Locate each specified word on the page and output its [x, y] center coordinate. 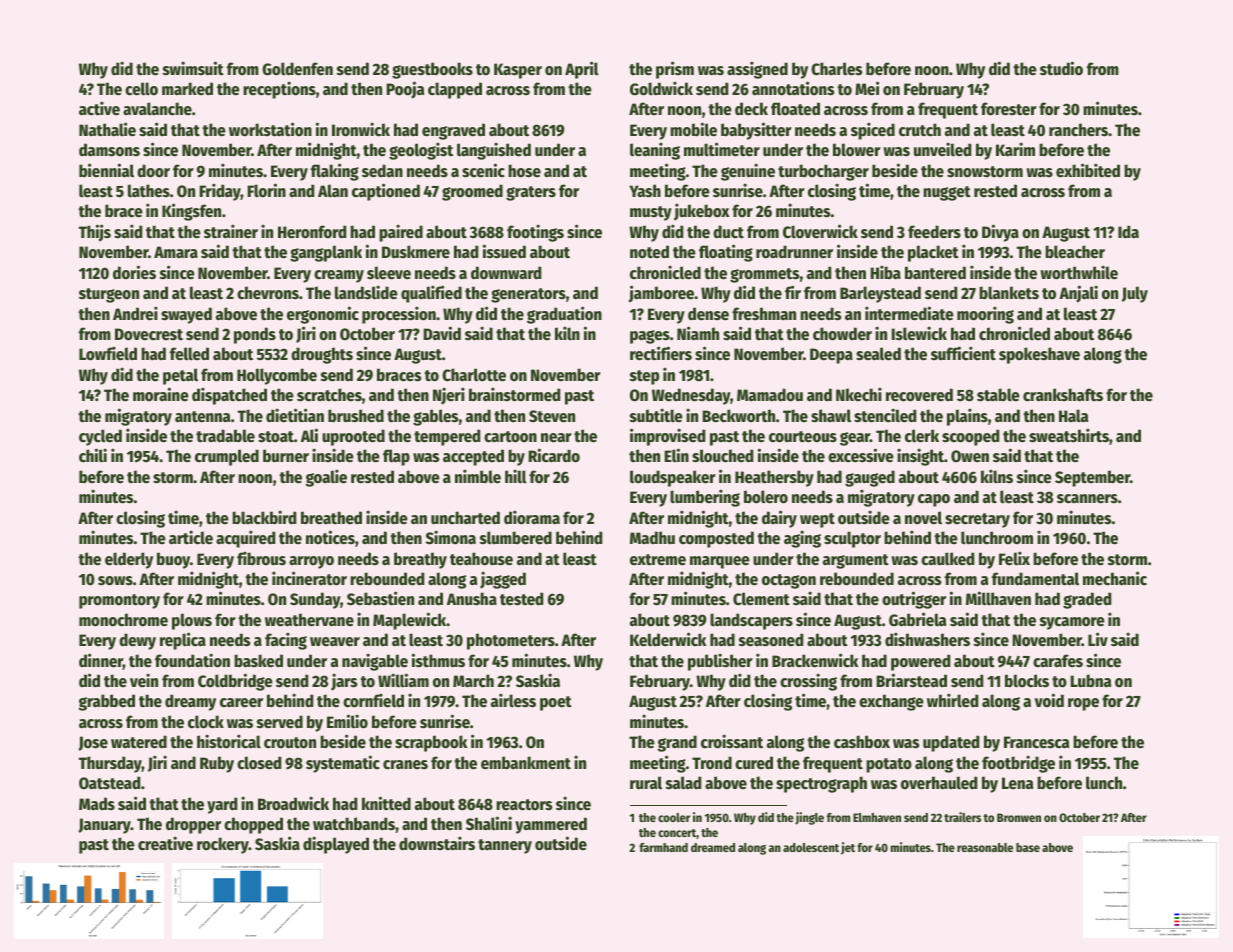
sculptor [852, 539]
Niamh [698, 333]
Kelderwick [668, 639]
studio [1061, 68]
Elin [676, 455]
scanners [1087, 499]
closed [259, 763]
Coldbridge [235, 682]
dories [134, 272]
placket [933, 253]
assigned [757, 70]
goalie [326, 478]
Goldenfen [297, 69]
